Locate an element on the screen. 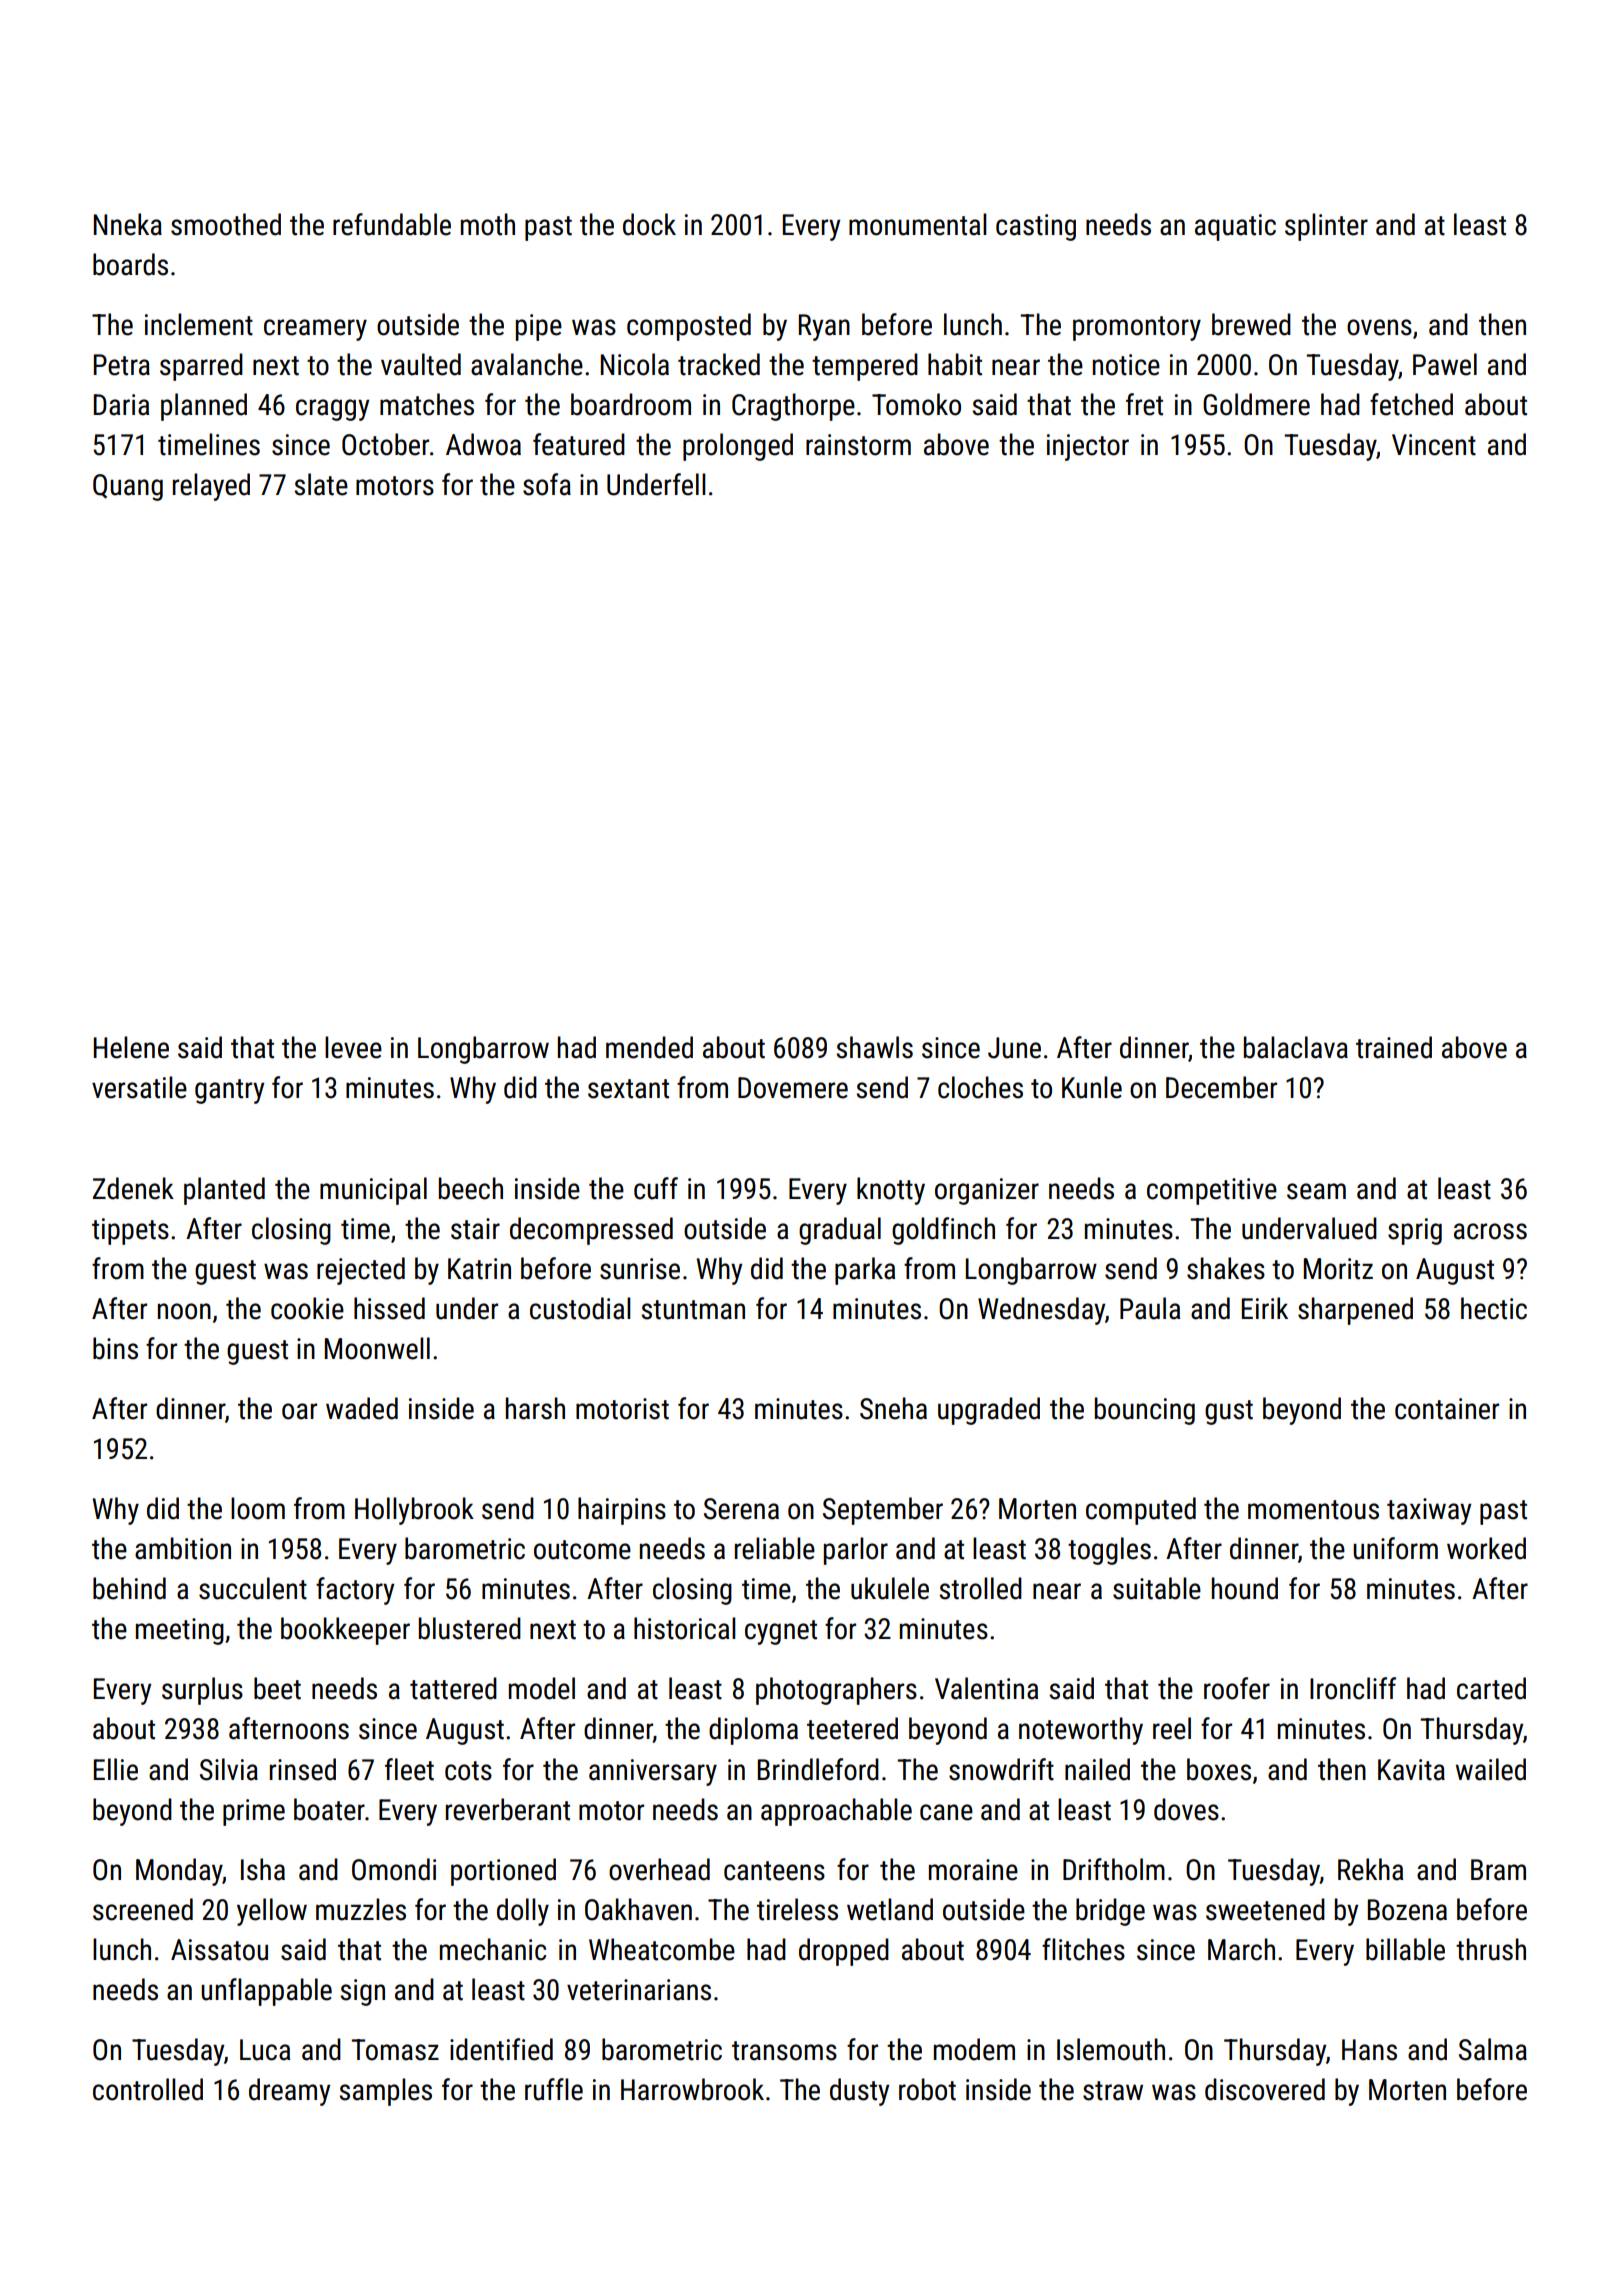 The image size is (1620, 2292). tracked is located at coordinates (719, 364).
